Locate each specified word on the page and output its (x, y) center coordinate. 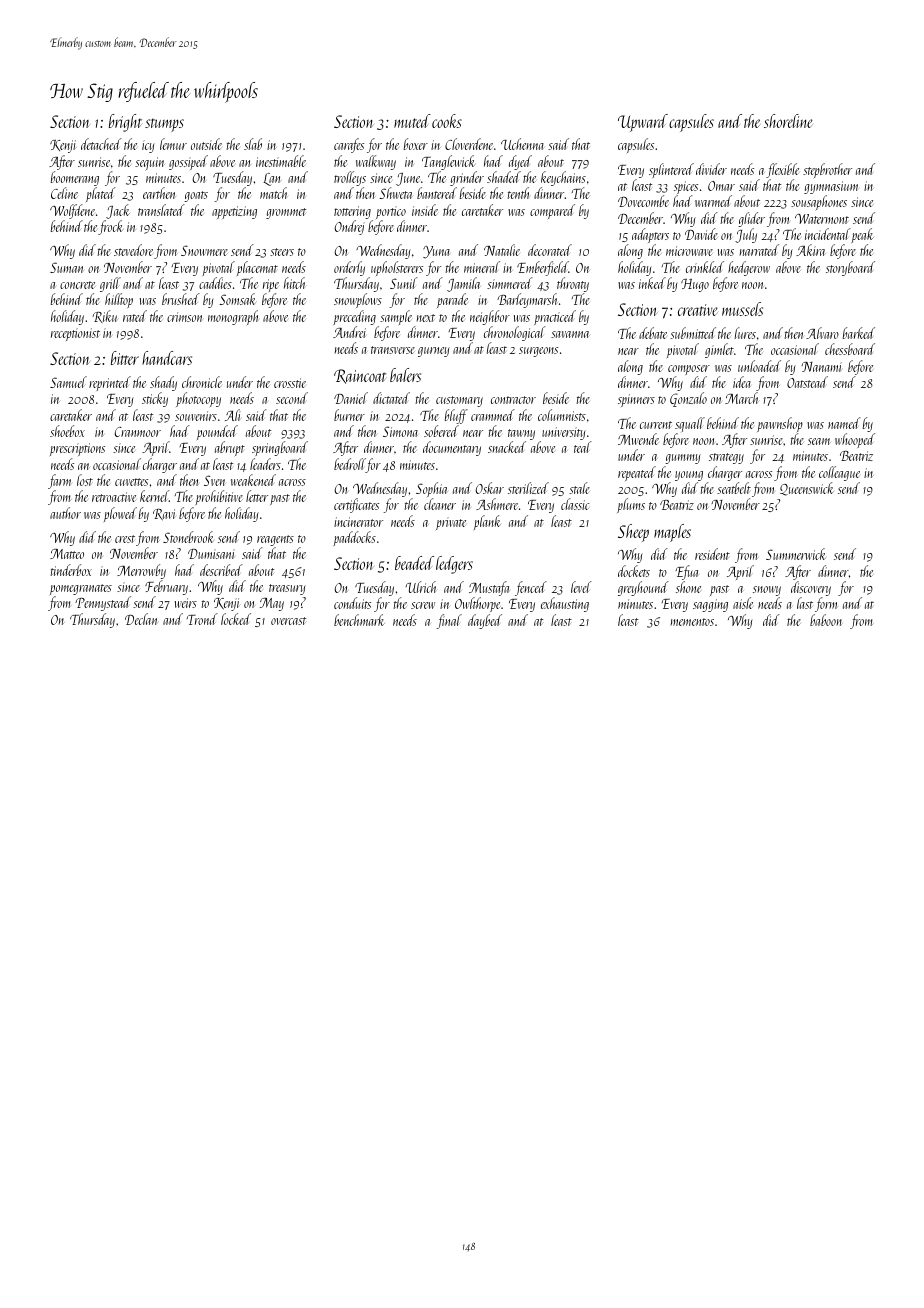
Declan (141, 619)
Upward (643, 123)
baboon (826, 620)
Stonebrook (188, 537)
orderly (349, 268)
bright (125, 123)
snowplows (358, 300)
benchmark (359, 620)
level (581, 587)
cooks (447, 121)
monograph (233, 317)
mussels (742, 309)
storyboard (850, 268)
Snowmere (204, 250)
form (826, 604)
